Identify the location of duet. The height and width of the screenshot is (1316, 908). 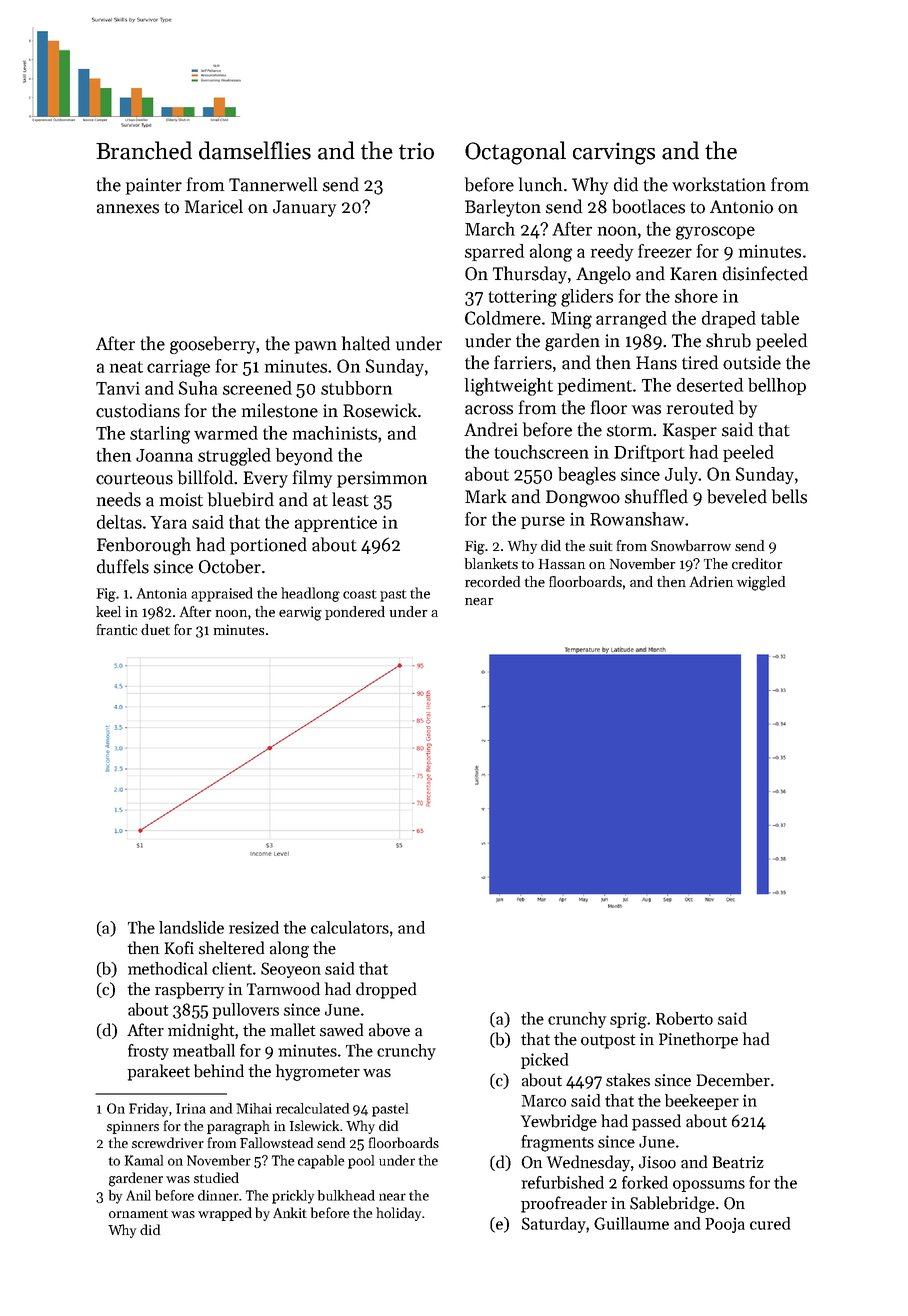
(155, 629).
